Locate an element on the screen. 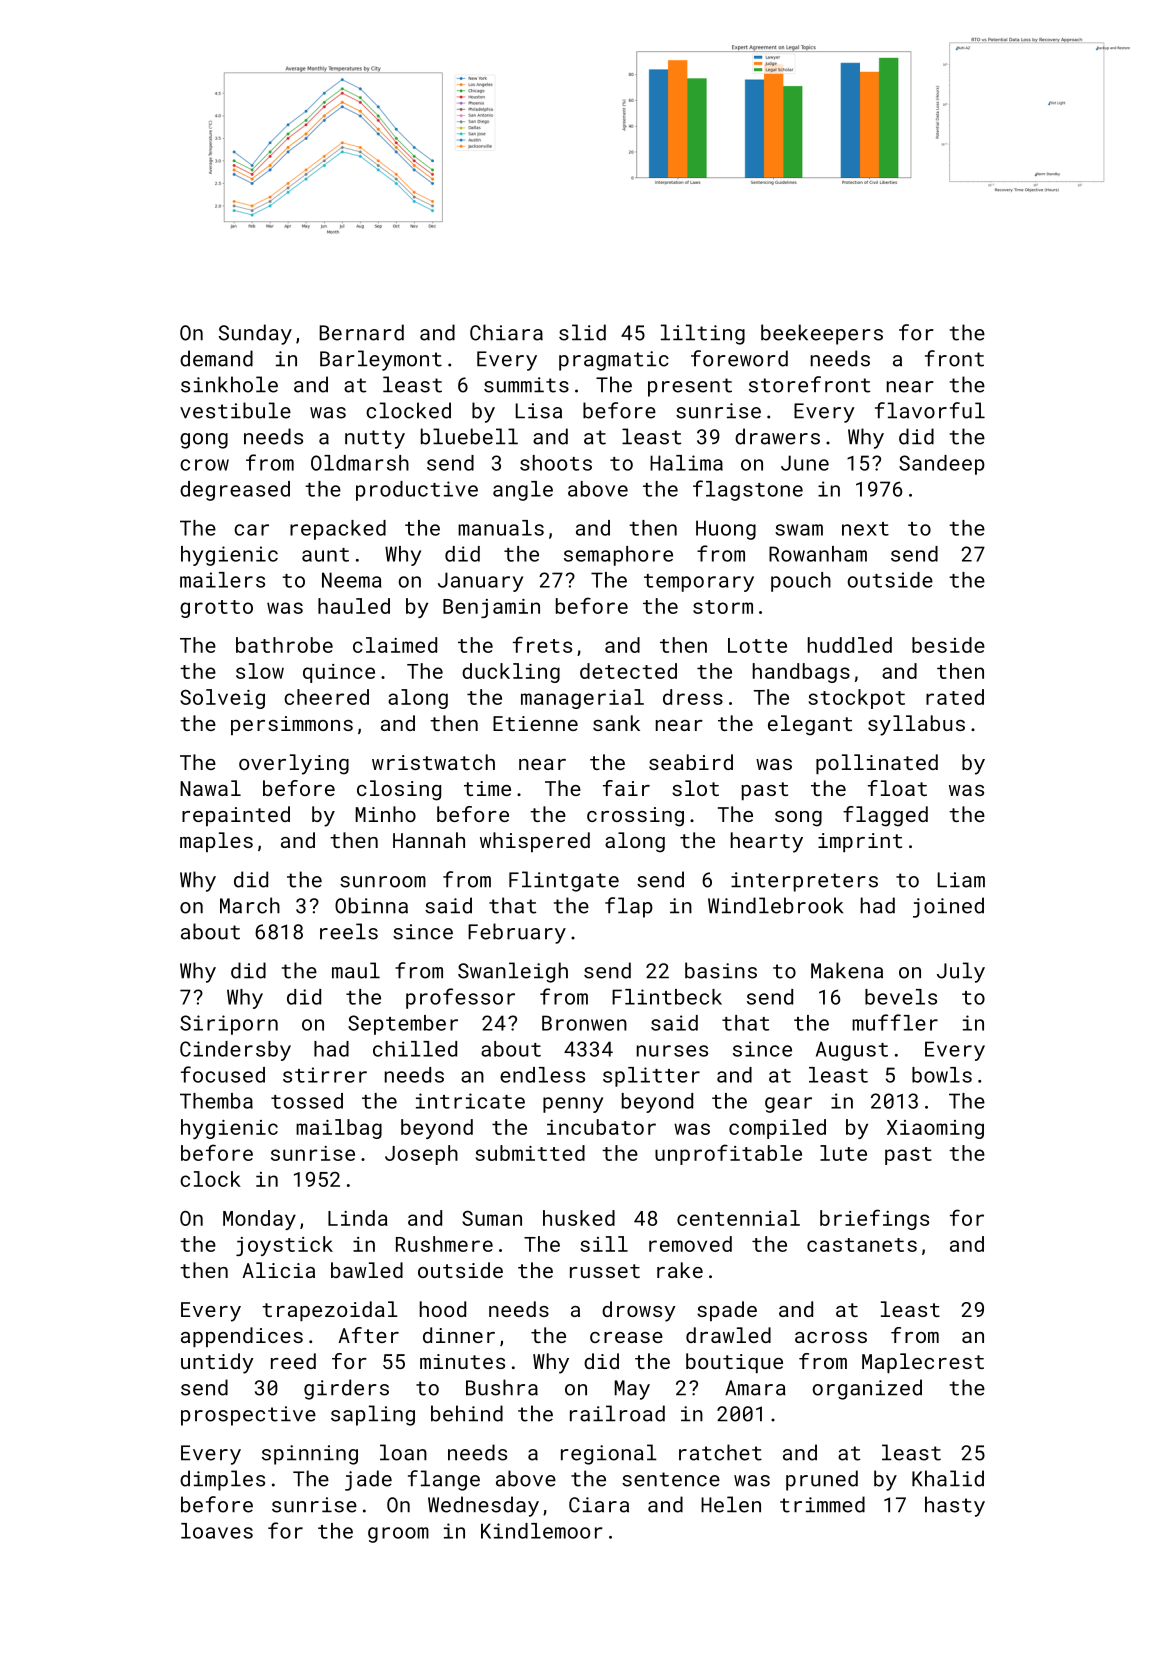 The image size is (1165, 1654). trimmed is located at coordinates (822, 1504).
